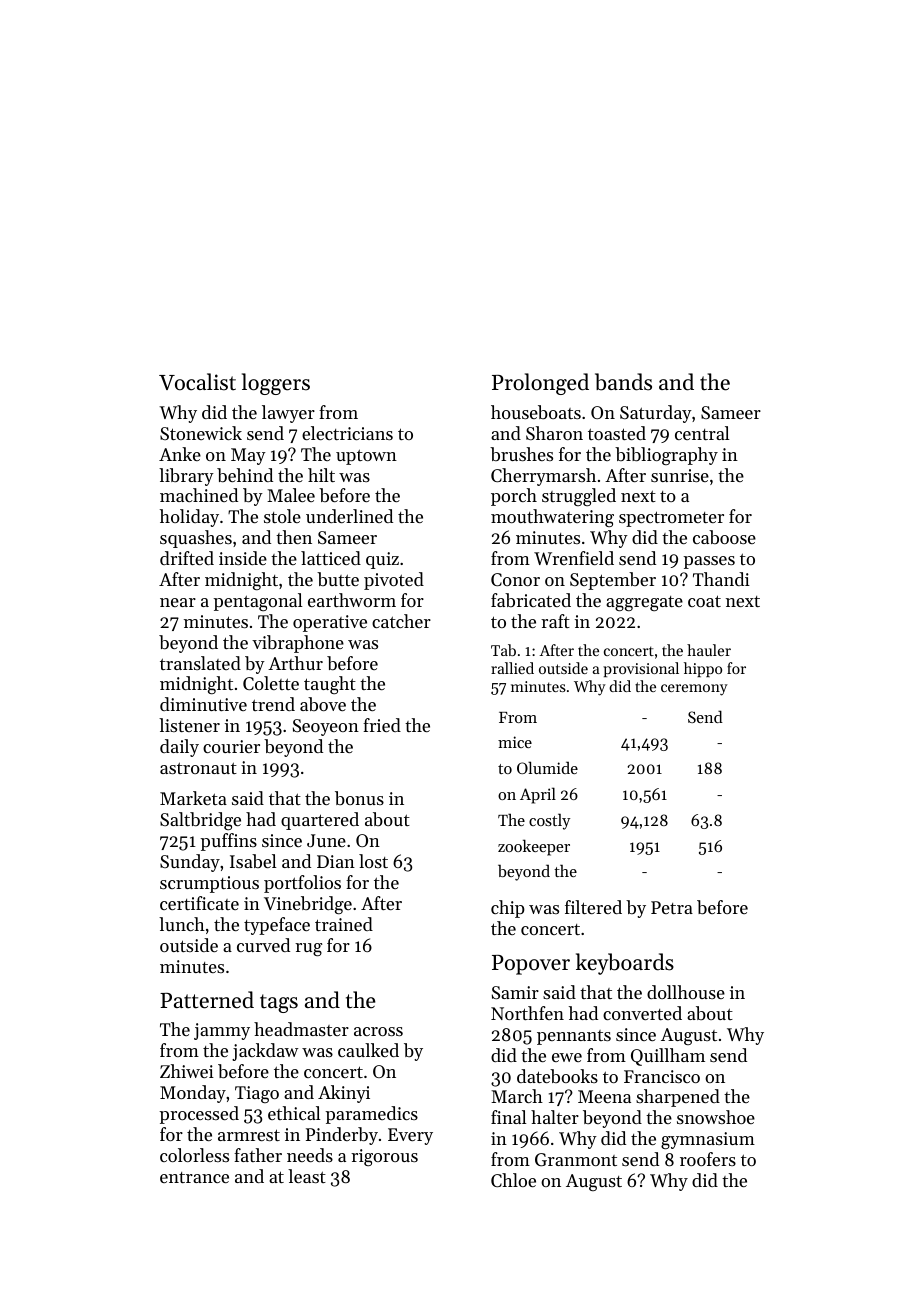  What do you see at coordinates (508, 909) in the document?
I see `chip` at bounding box center [508, 909].
